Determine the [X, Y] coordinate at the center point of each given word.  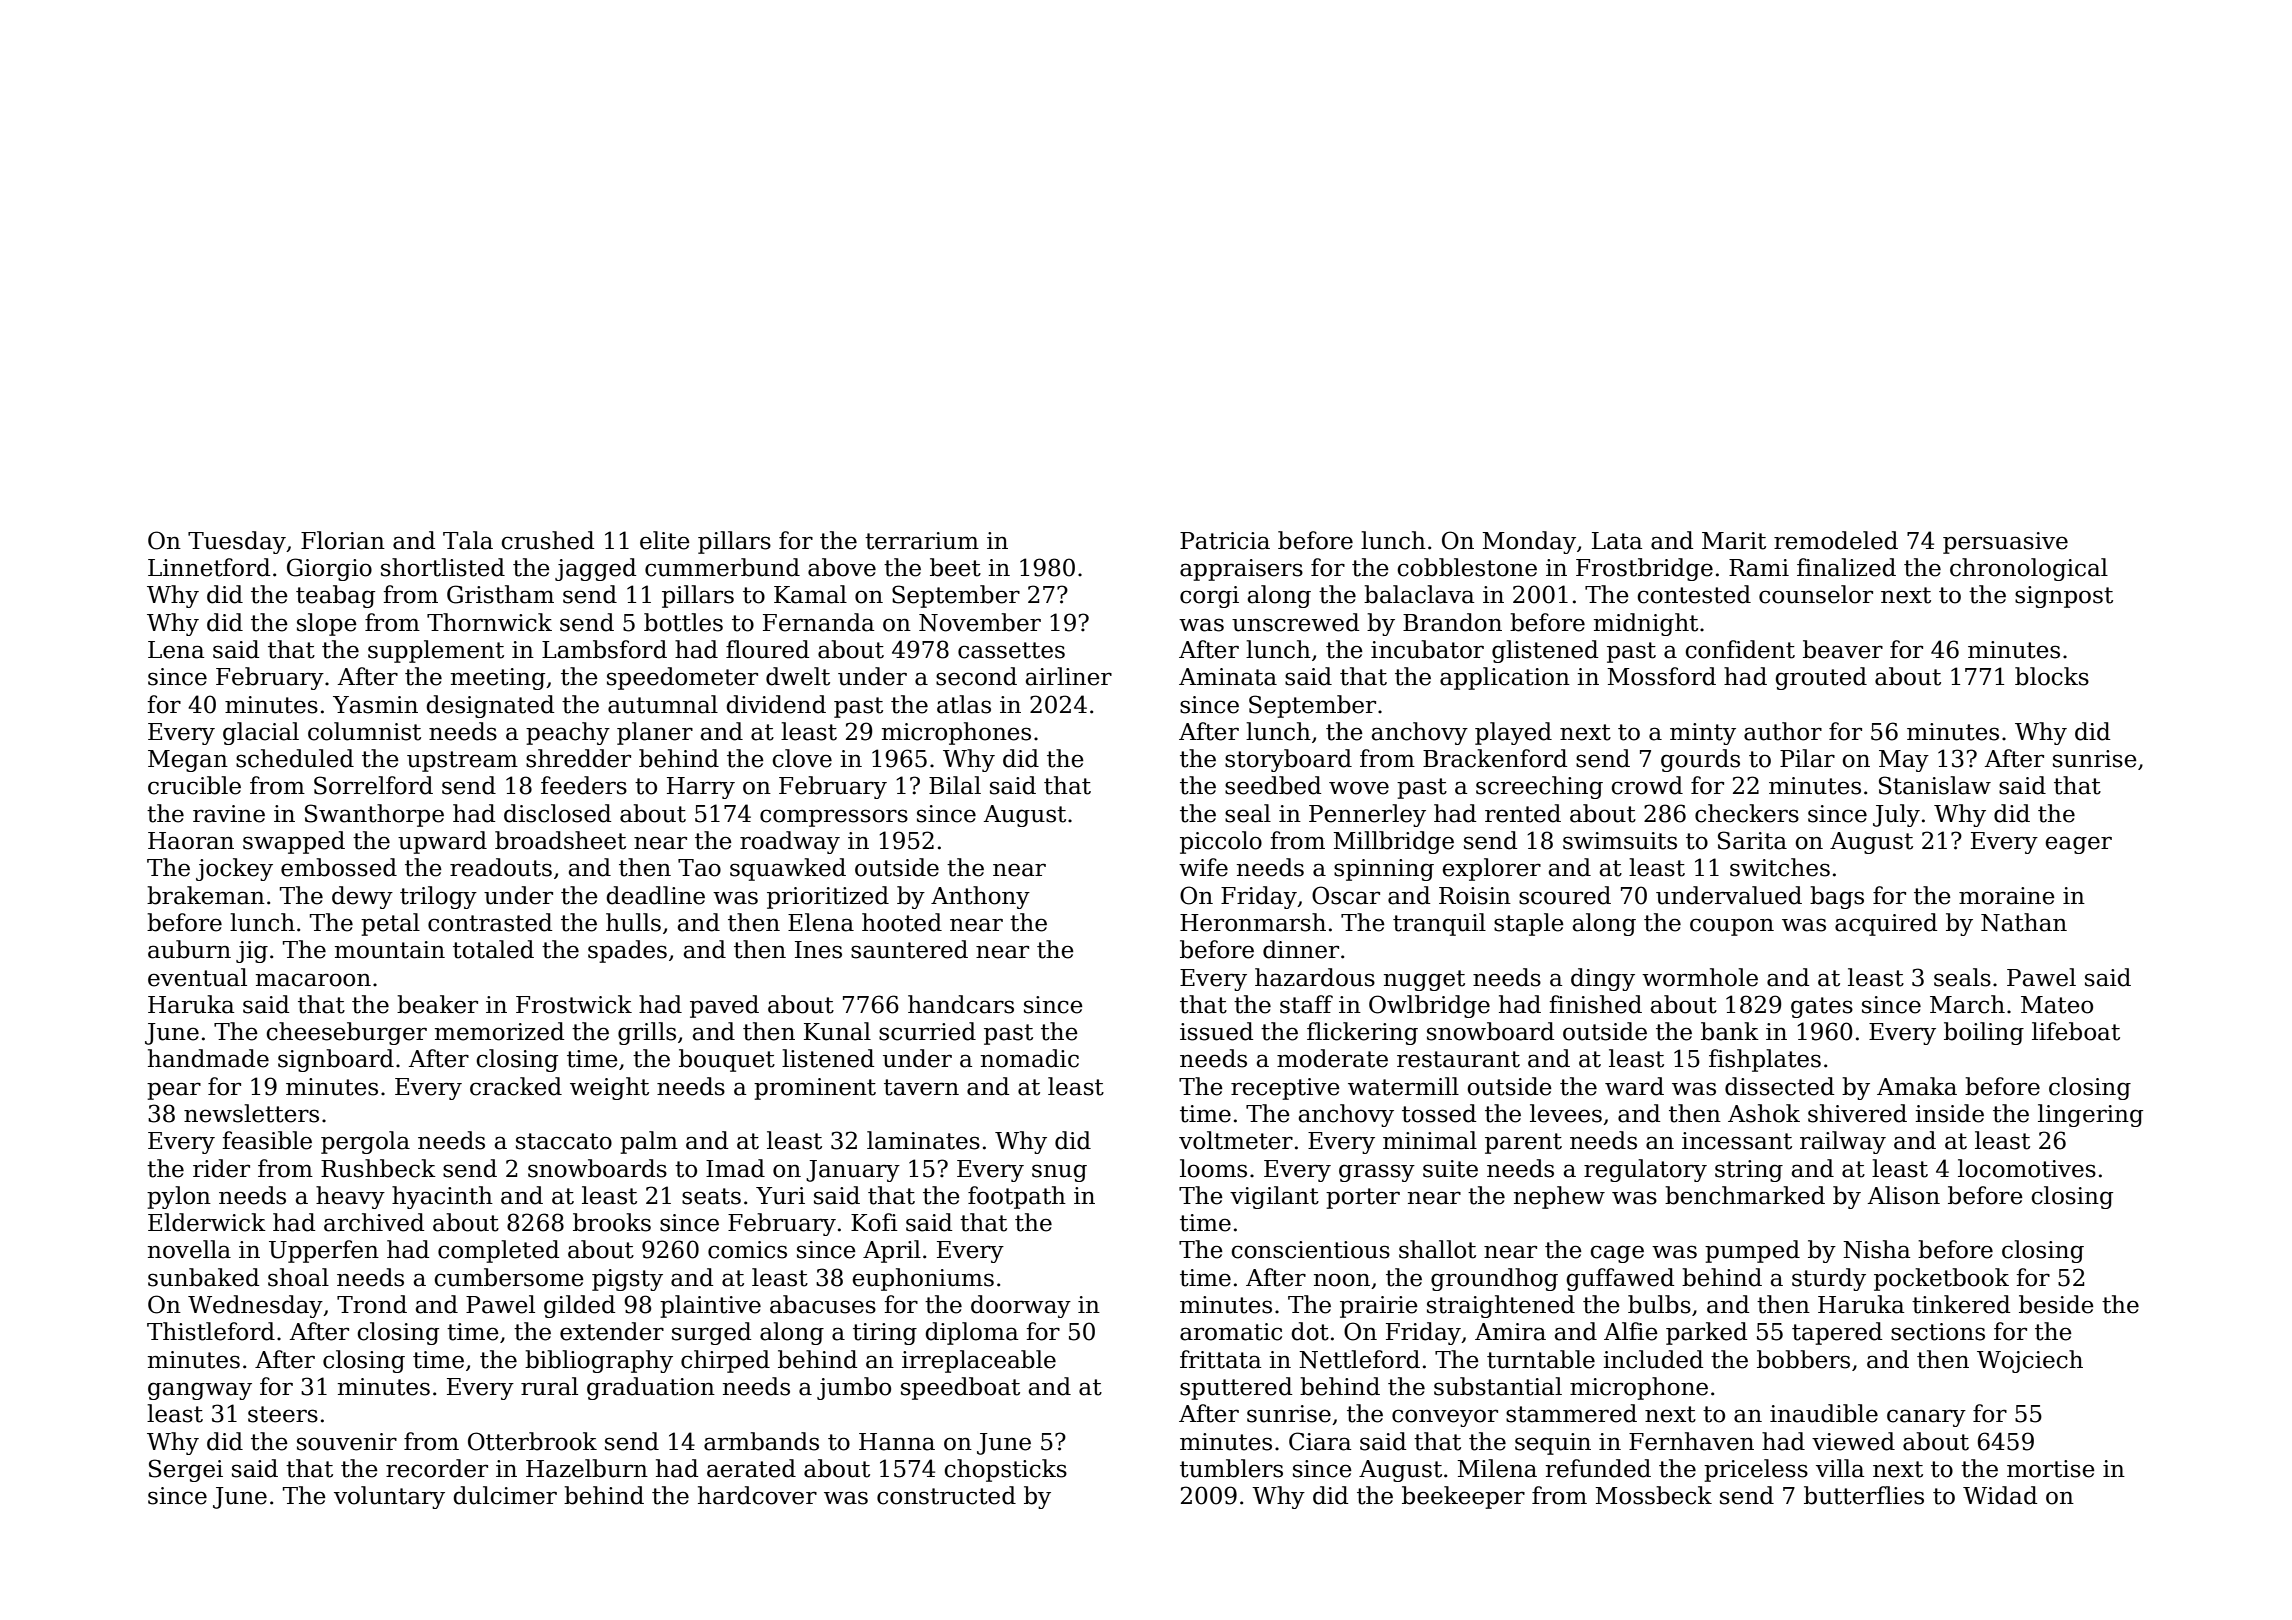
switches [1780, 867]
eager [2078, 845]
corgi [1209, 597]
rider [221, 1168]
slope [327, 624]
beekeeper [1463, 1497]
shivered [1857, 1113]
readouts [501, 867]
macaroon [313, 980]
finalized [1846, 567]
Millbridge [1393, 842]
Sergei [186, 1470]
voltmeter [1236, 1140]
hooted [902, 922]
